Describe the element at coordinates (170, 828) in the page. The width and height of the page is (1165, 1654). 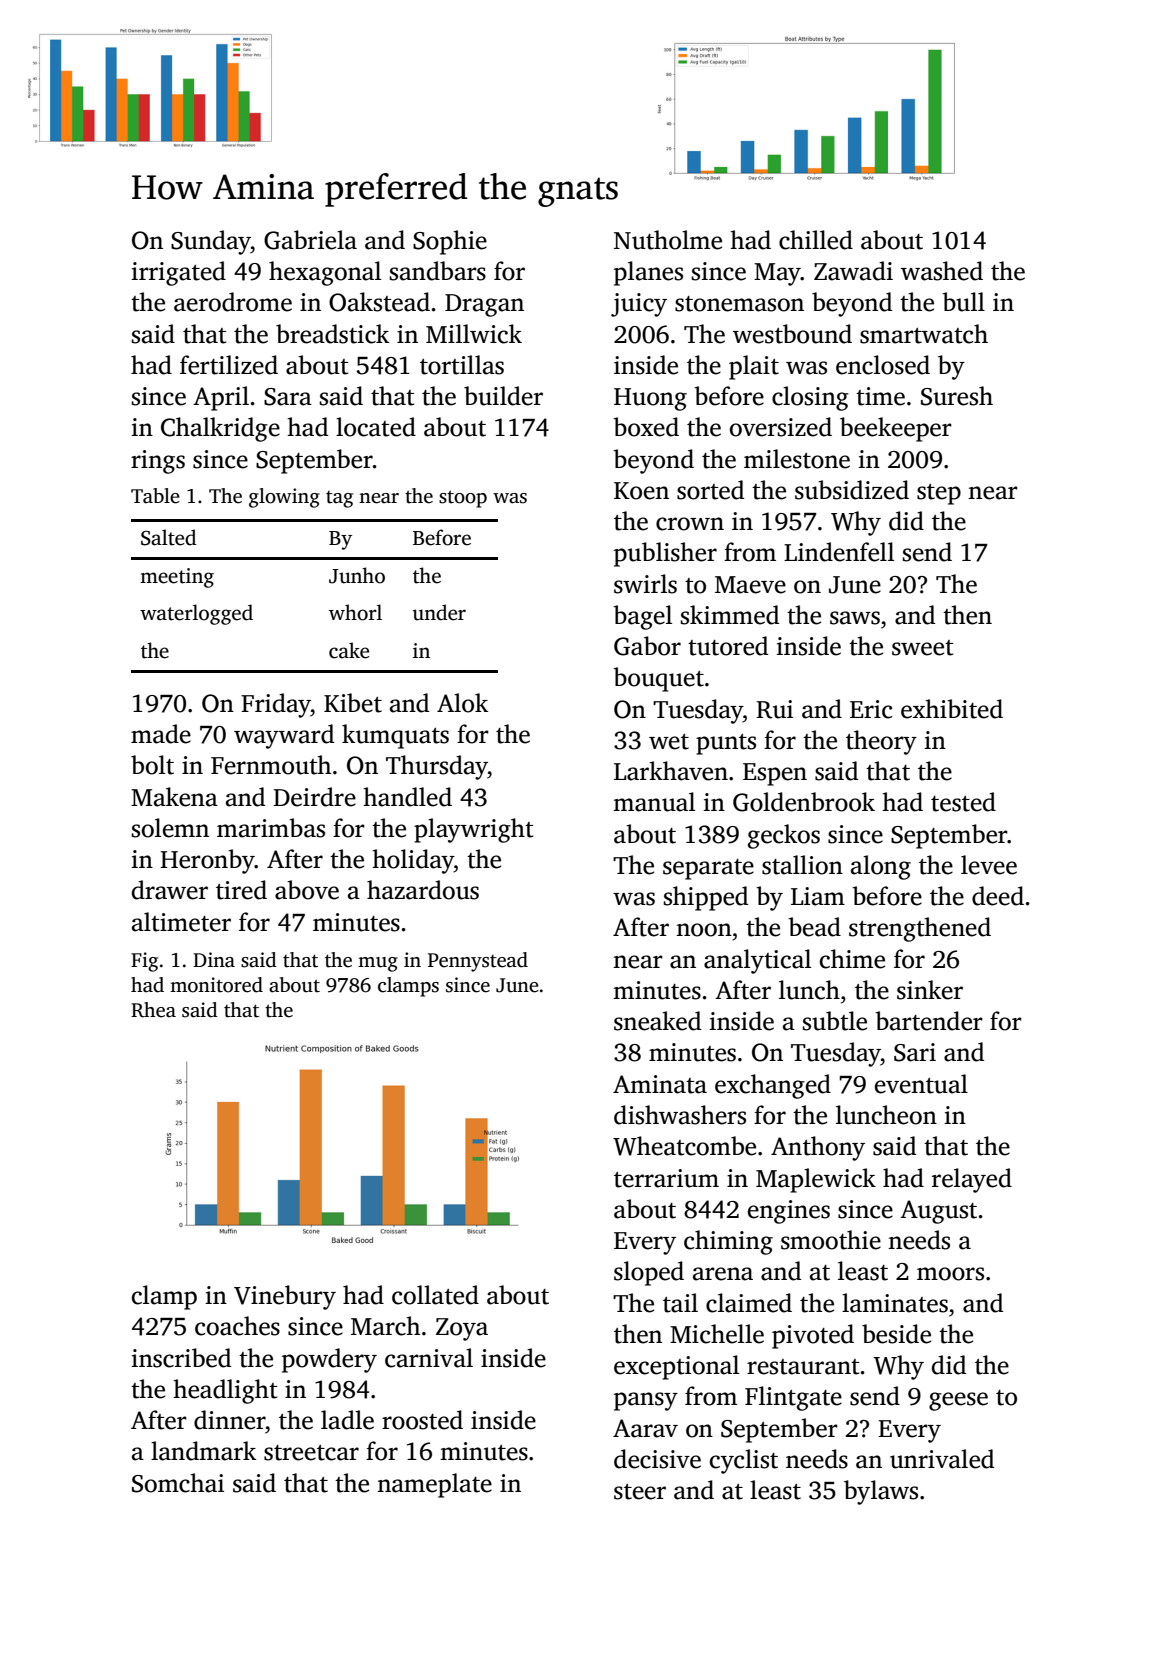
I see `solemn` at that location.
